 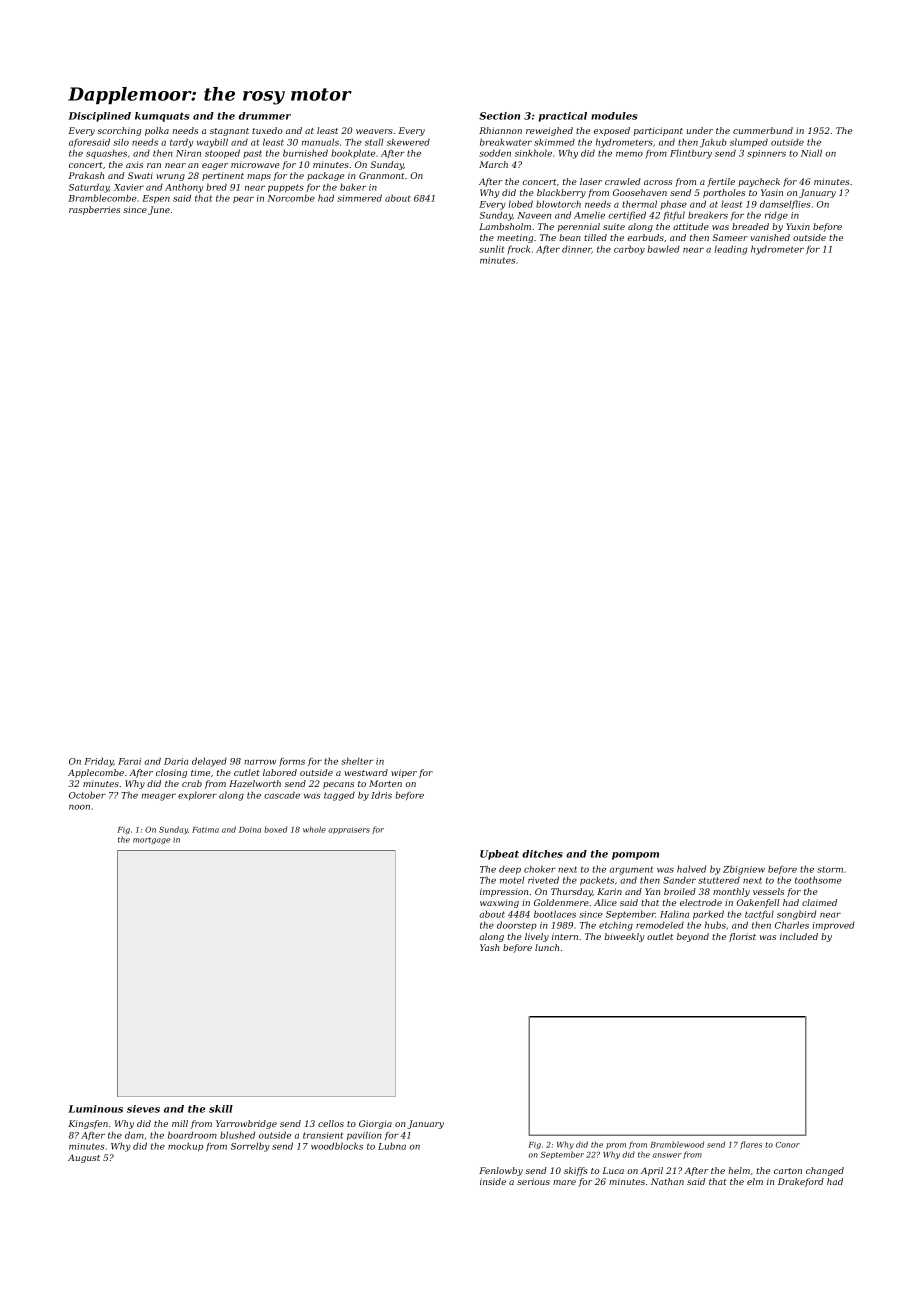 I want to click on boardroom, so click(x=192, y=1135).
